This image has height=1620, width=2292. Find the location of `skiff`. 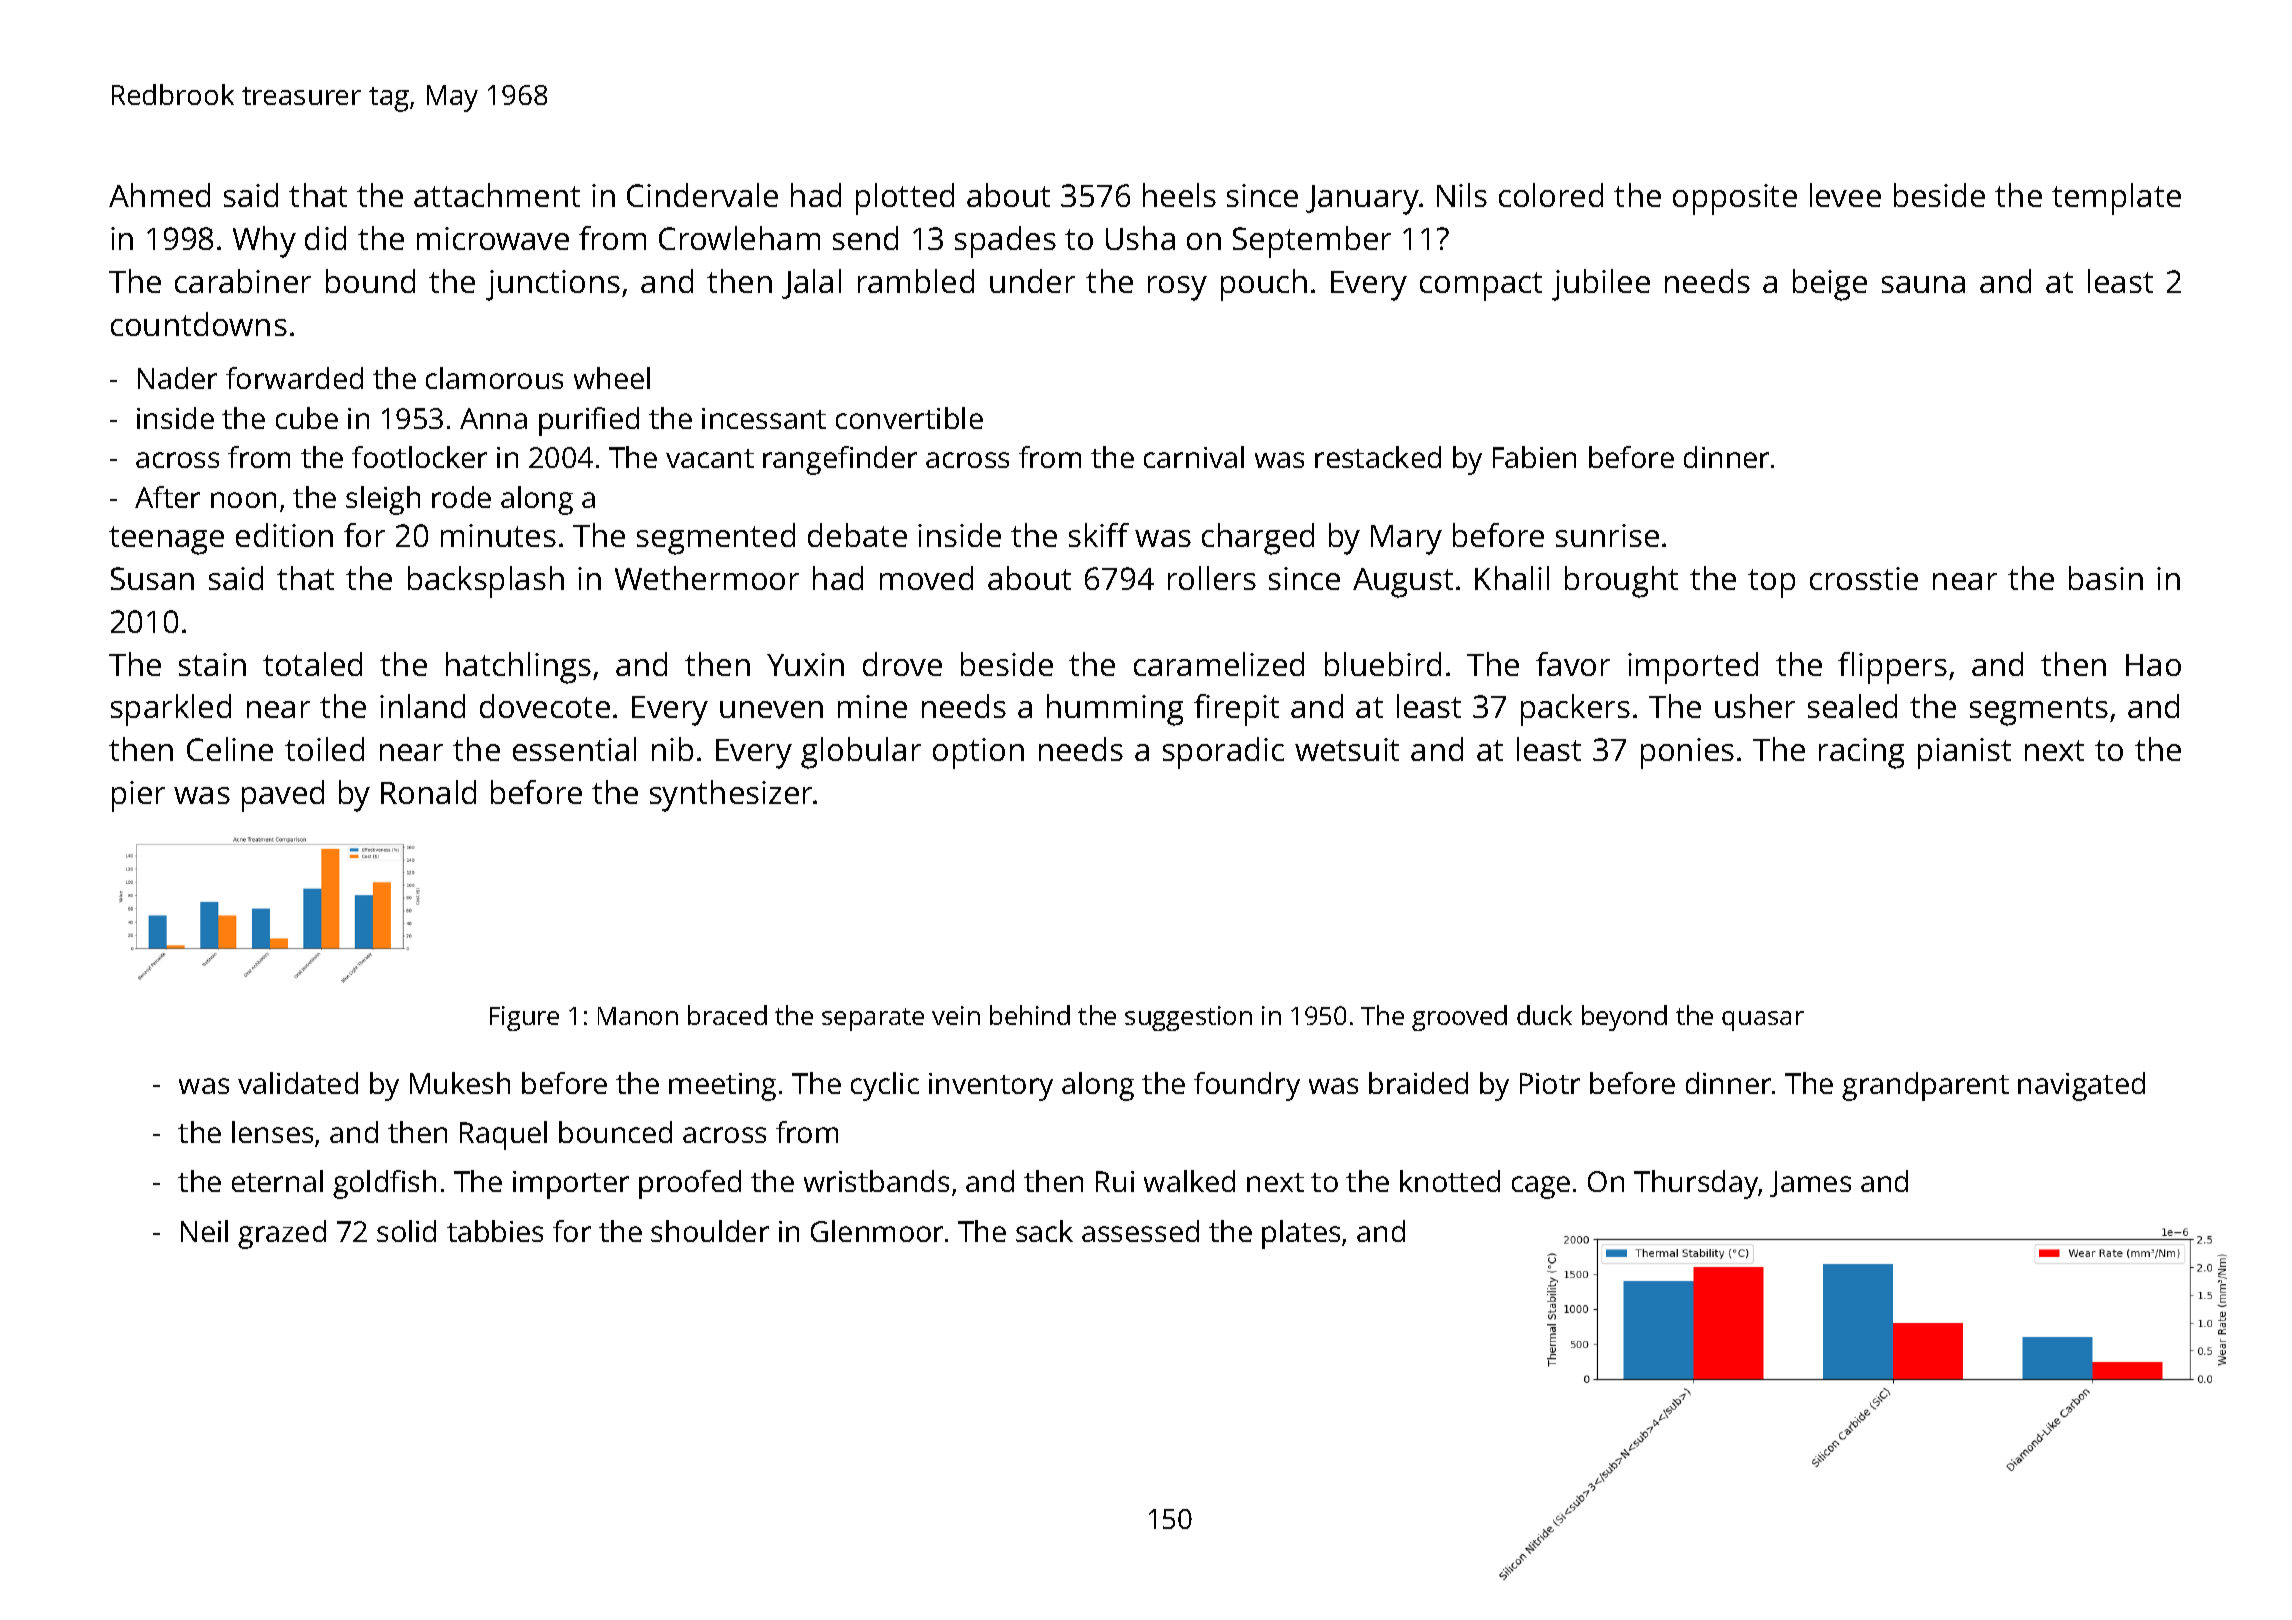

skiff is located at coordinates (1099, 535).
